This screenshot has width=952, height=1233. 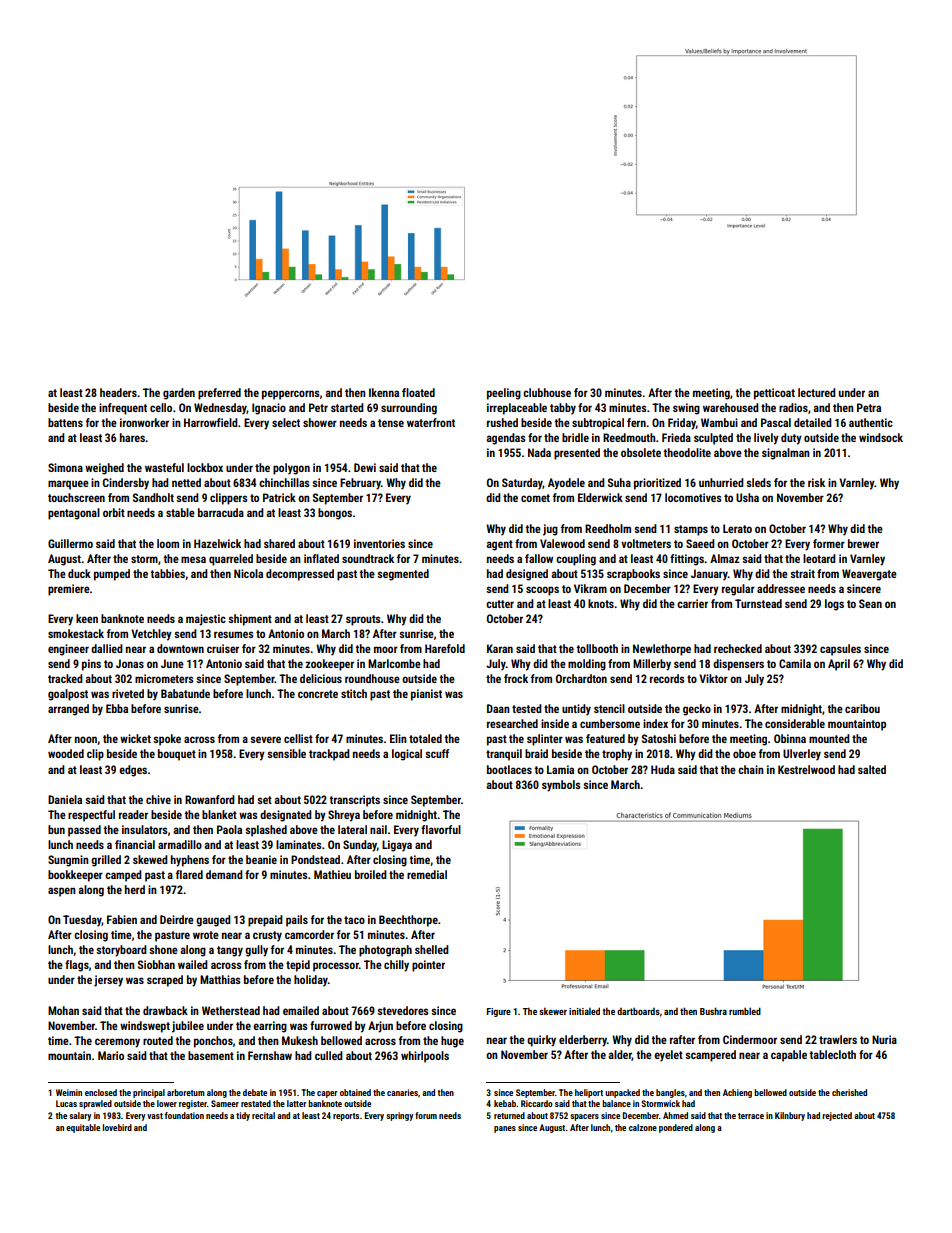 I want to click on Frieda, so click(x=676, y=437).
